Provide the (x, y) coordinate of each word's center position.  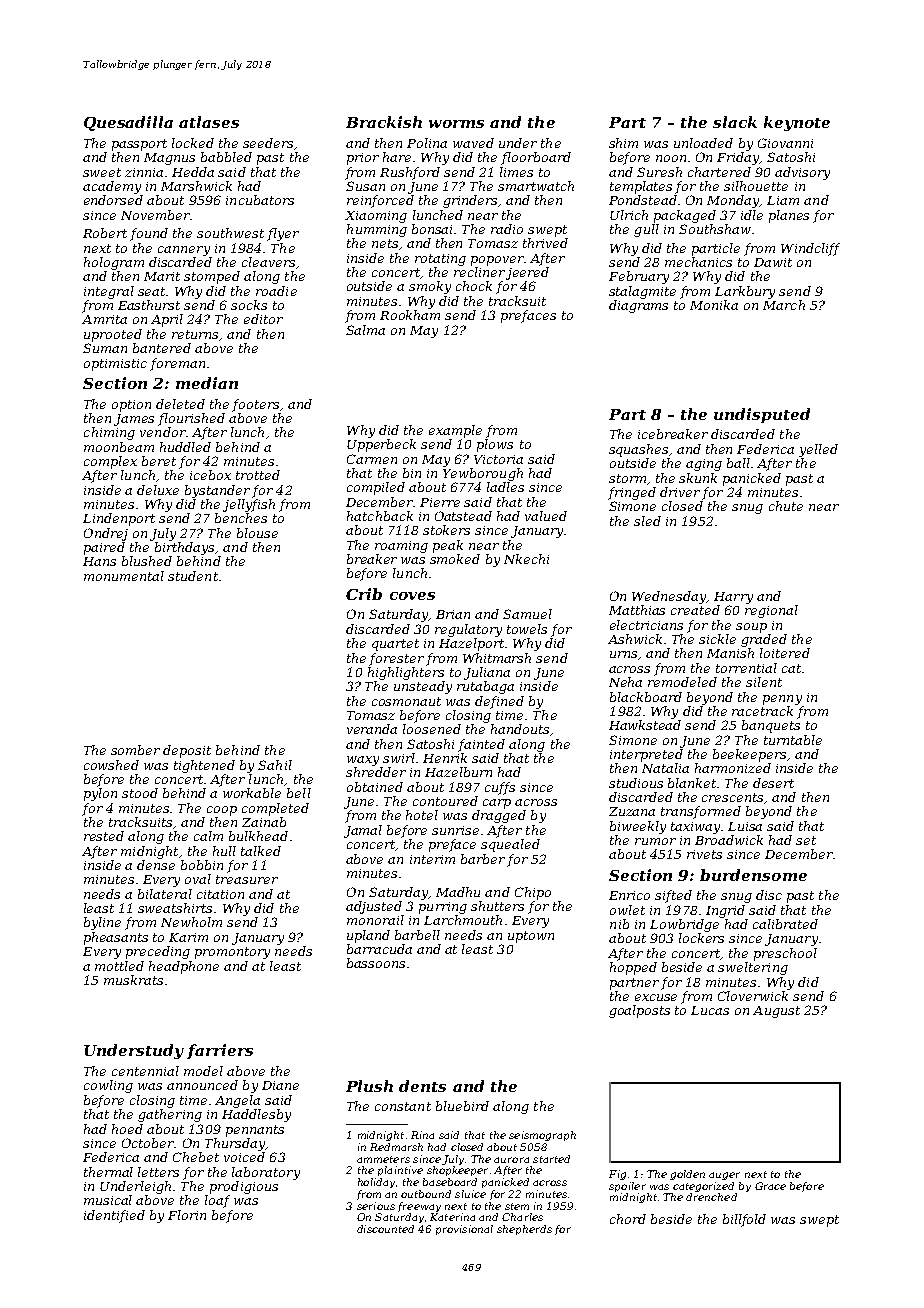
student (193, 576)
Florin (187, 1215)
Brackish (384, 122)
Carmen (372, 459)
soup (751, 628)
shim (623, 143)
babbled (226, 157)
